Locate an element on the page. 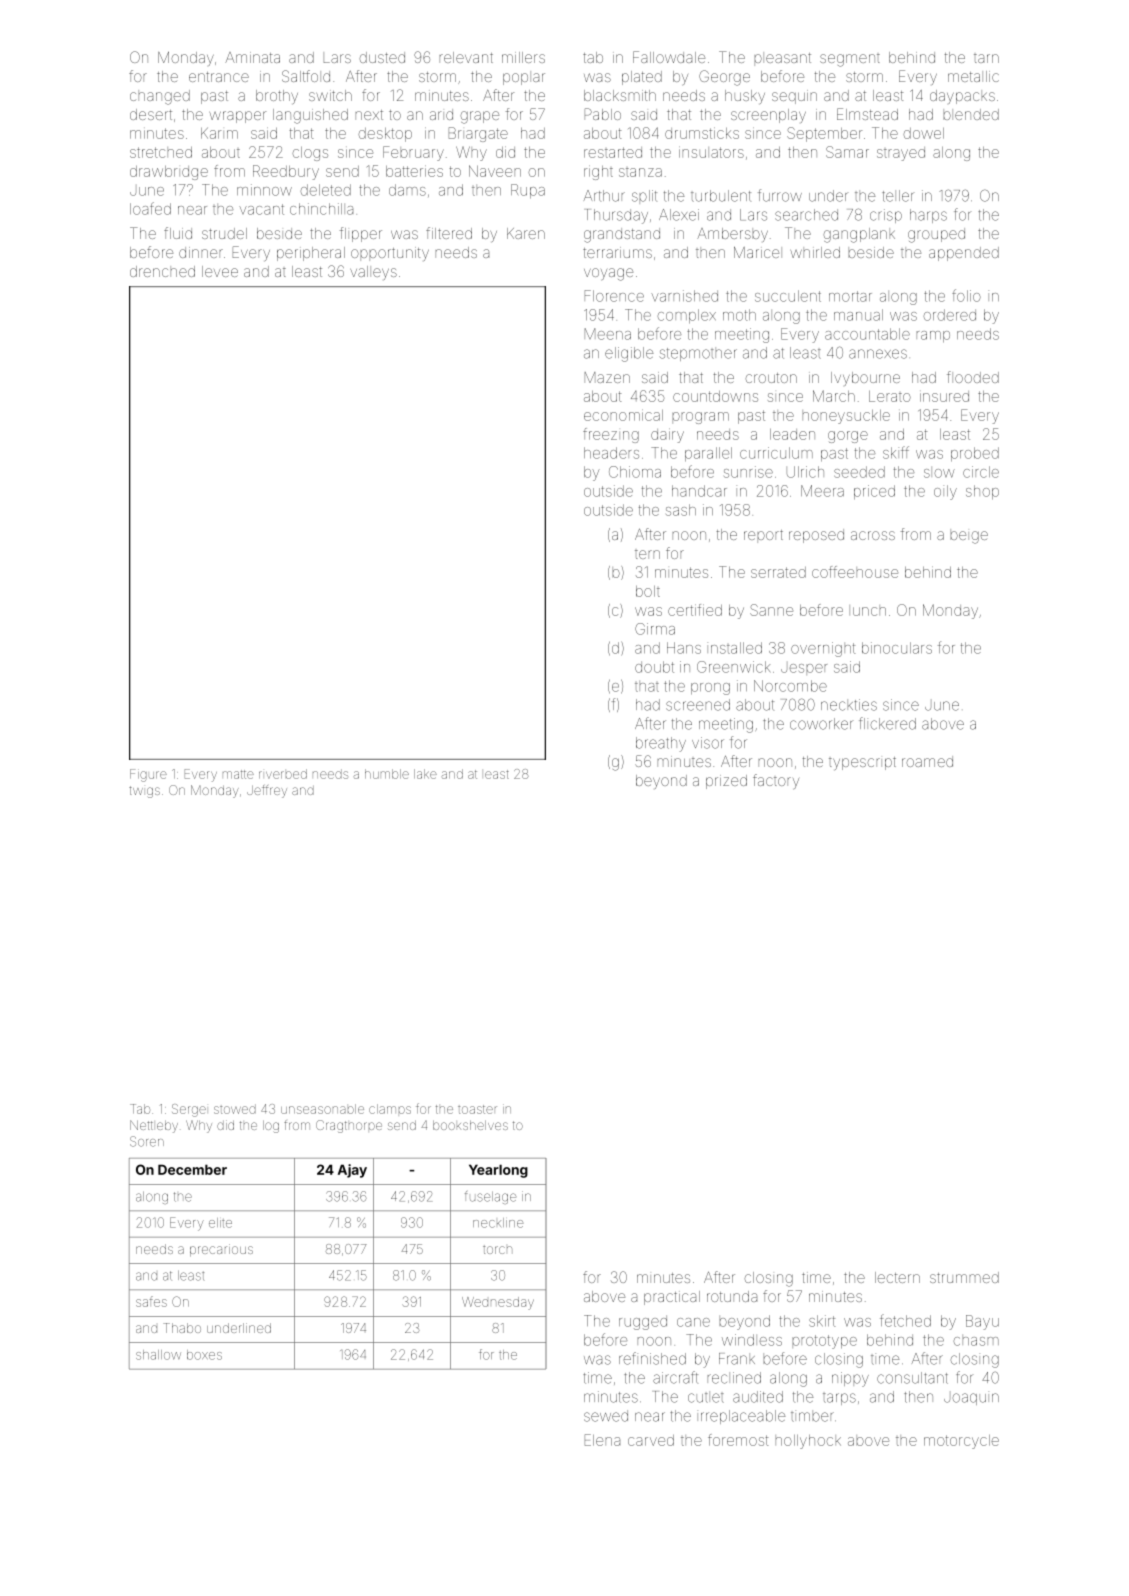  carved is located at coordinates (651, 1440).
